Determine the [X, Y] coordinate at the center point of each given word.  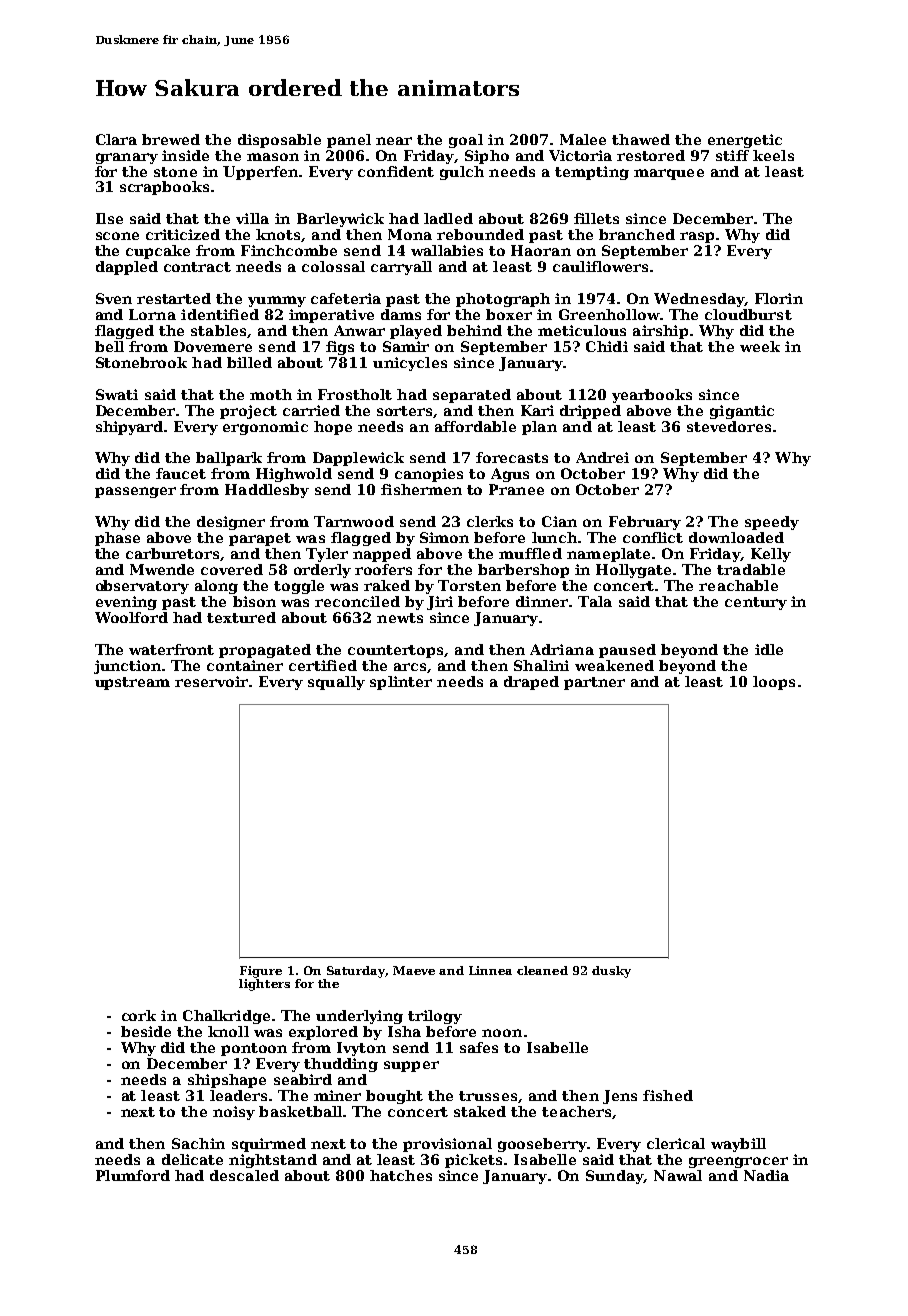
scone [117, 236]
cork [139, 1015]
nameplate [608, 555]
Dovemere [213, 346]
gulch [462, 173]
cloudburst [748, 314]
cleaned [542, 970]
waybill [738, 1145]
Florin [779, 298]
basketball [300, 1111]
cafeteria [346, 298]
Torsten [469, 585]
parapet [260, 539]
